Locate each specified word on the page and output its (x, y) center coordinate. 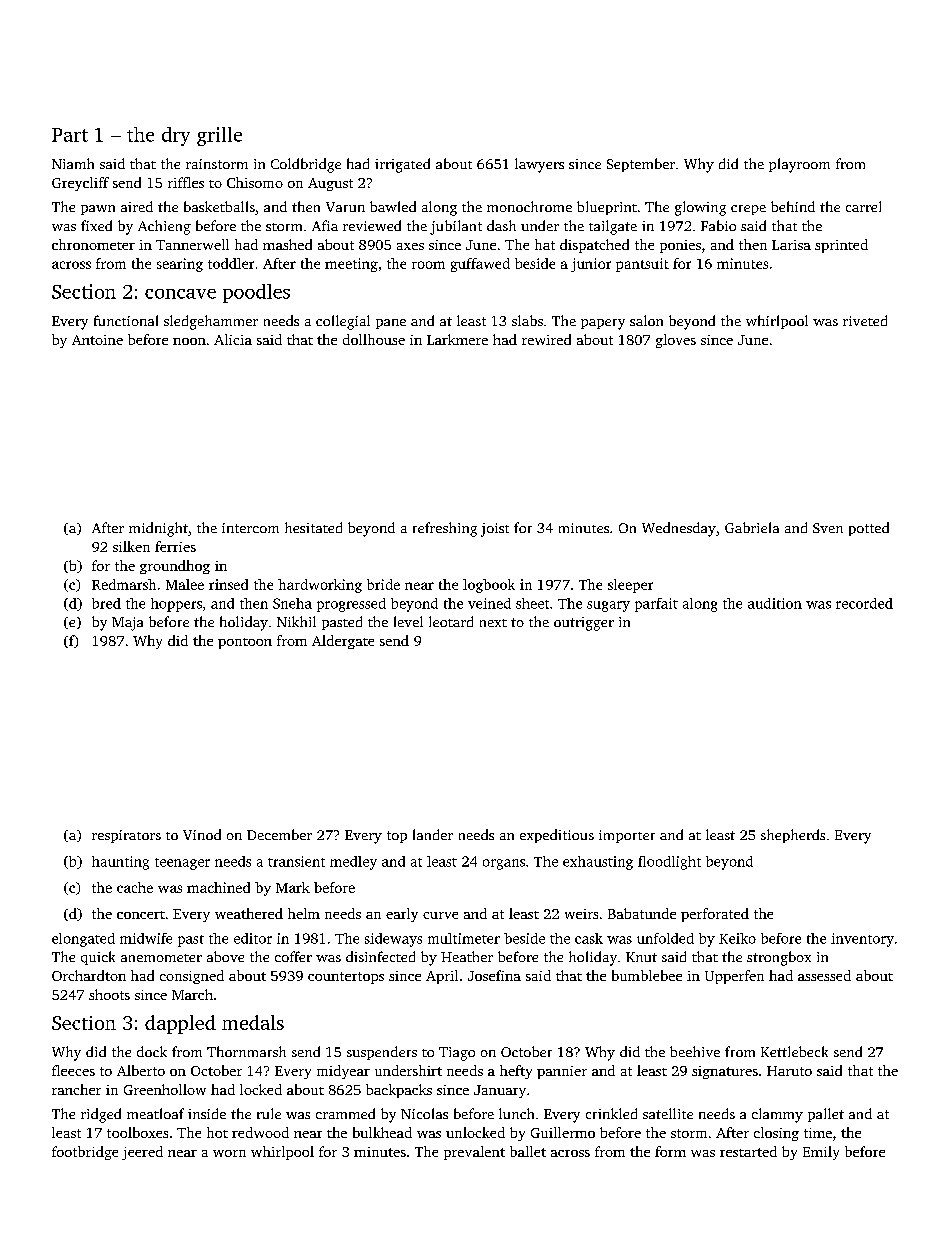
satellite (668, 1113)
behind (793, 206)
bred (106, 603)
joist (495, 530)
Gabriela (752, 527)
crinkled (611, 1113)
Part (70, 135)
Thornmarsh (246, 1051)
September (641, 165)
